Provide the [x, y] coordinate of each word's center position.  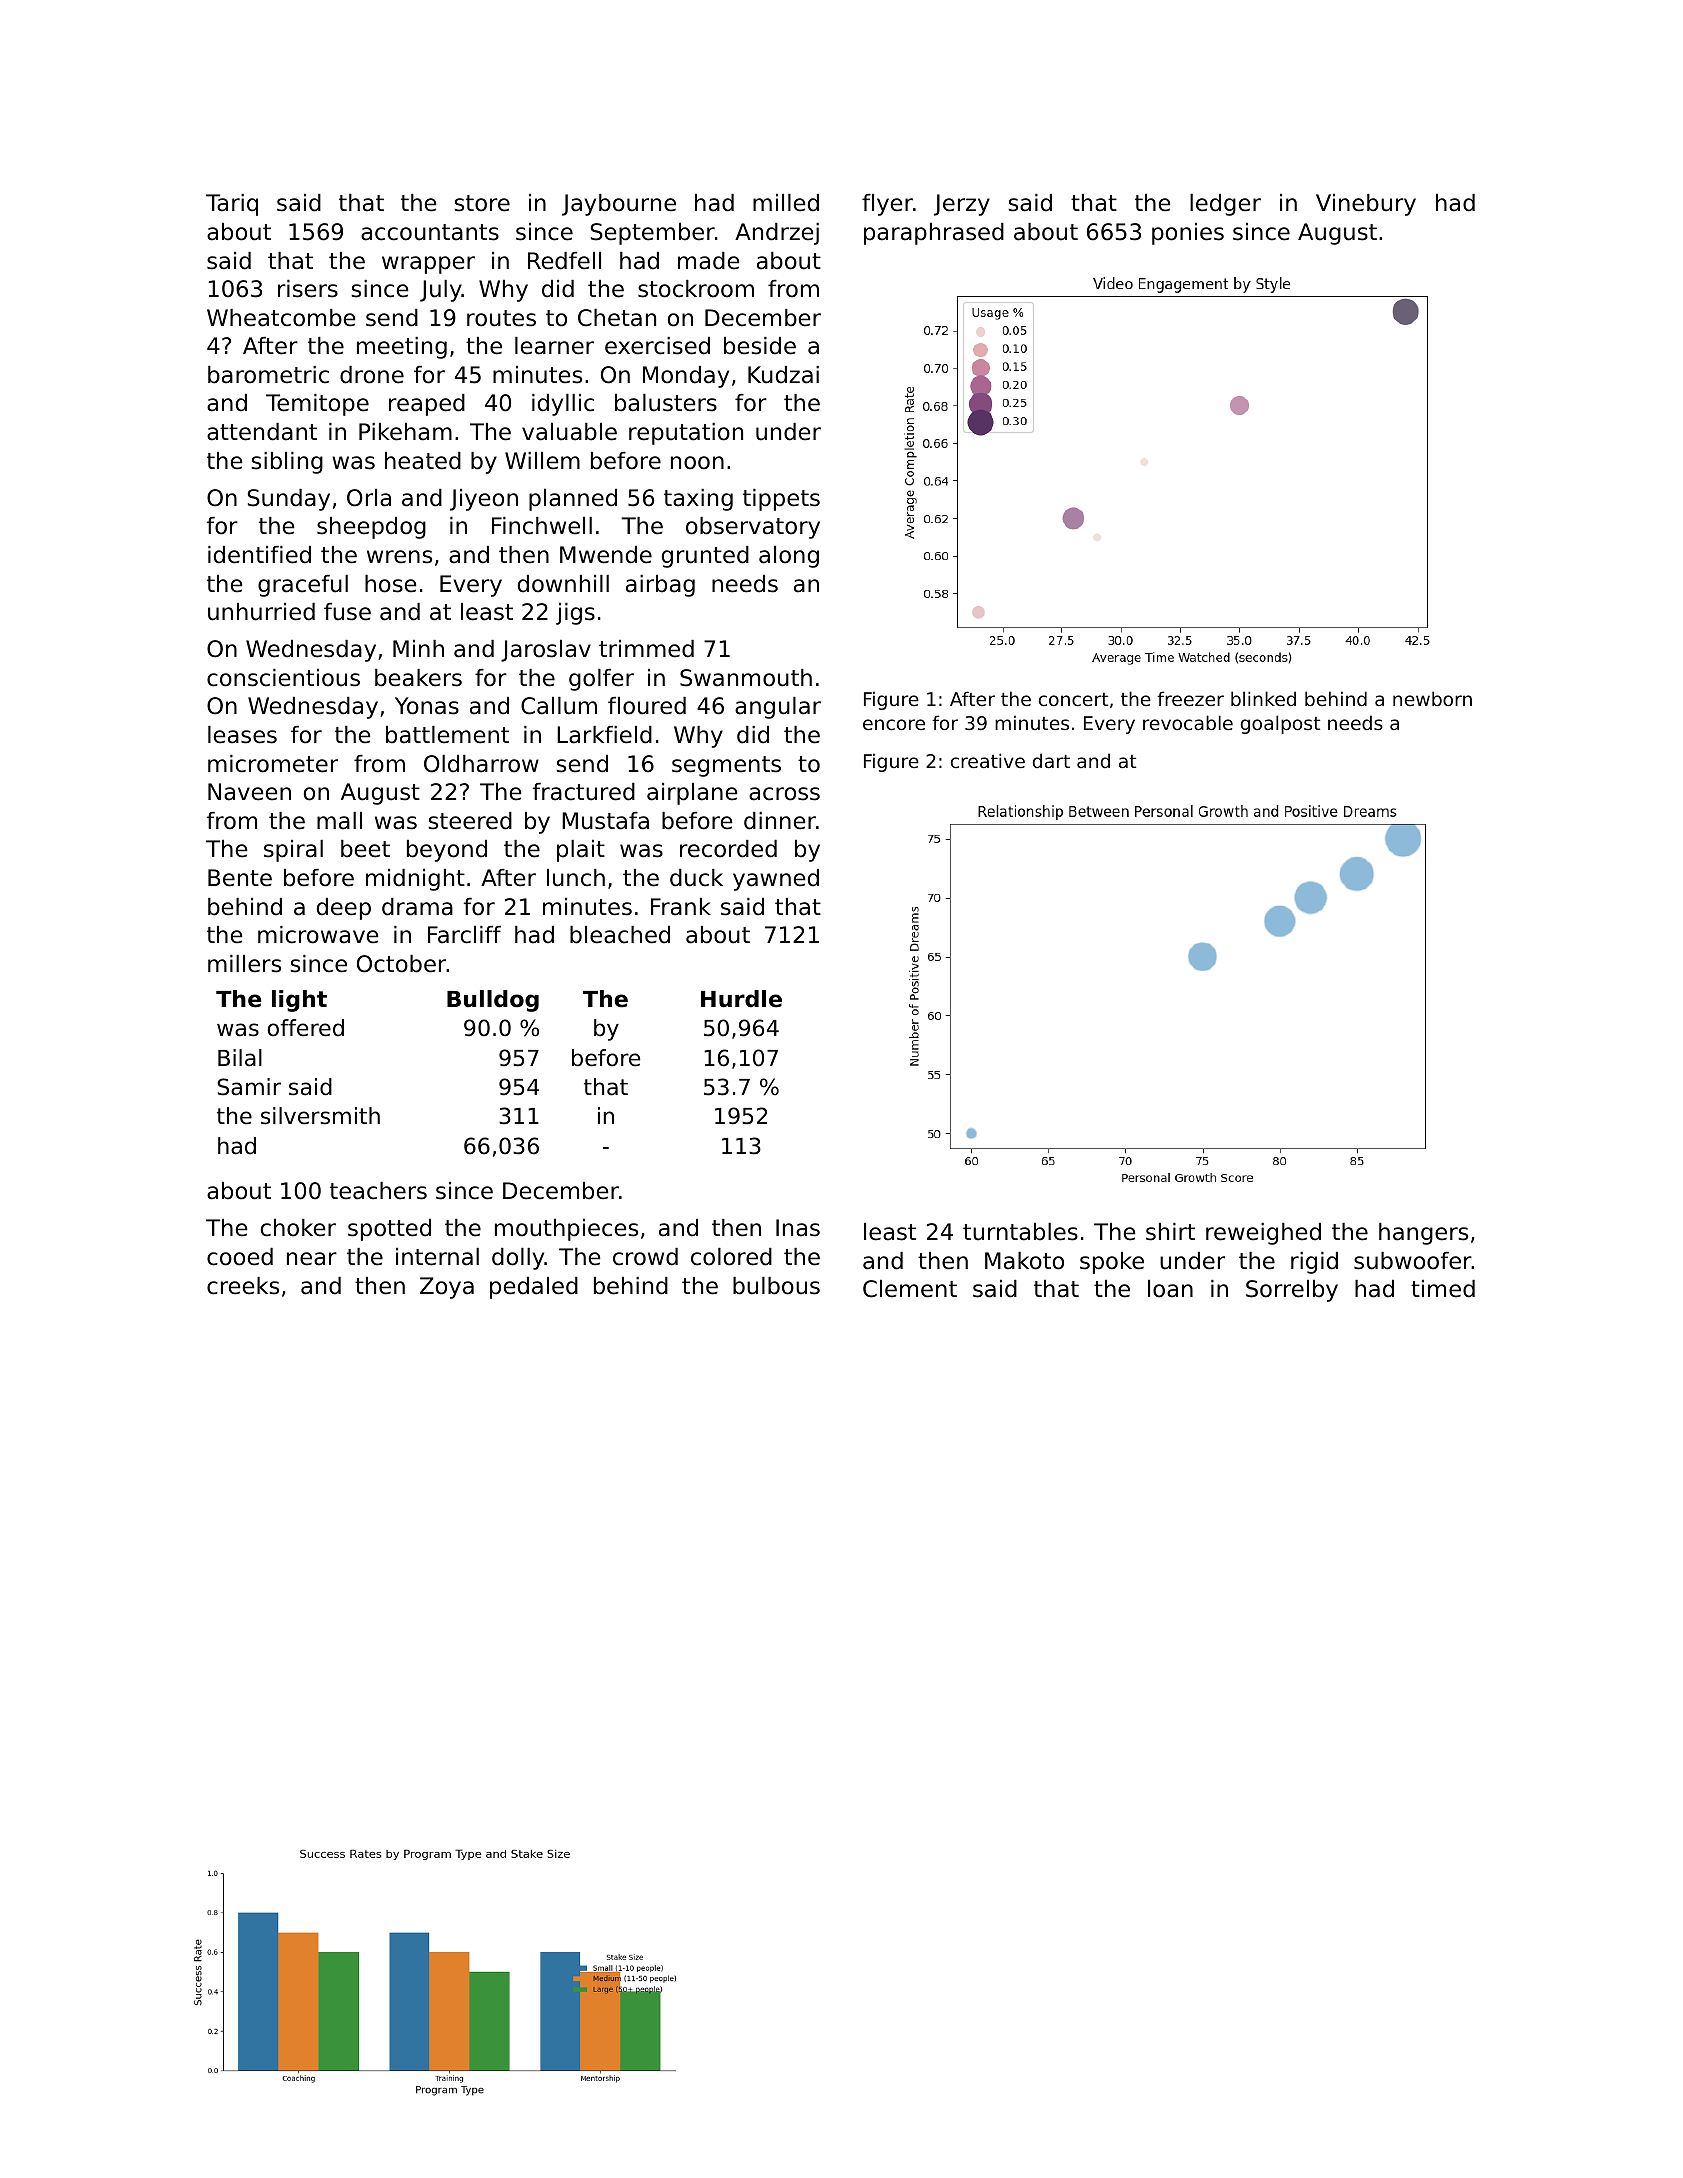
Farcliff [464, 935]
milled [786, 203]
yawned [776, 880]
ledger [1225, 205]
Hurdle [741, 999]
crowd [645, 1257]
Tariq [232, 205]
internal [437, 1257]
